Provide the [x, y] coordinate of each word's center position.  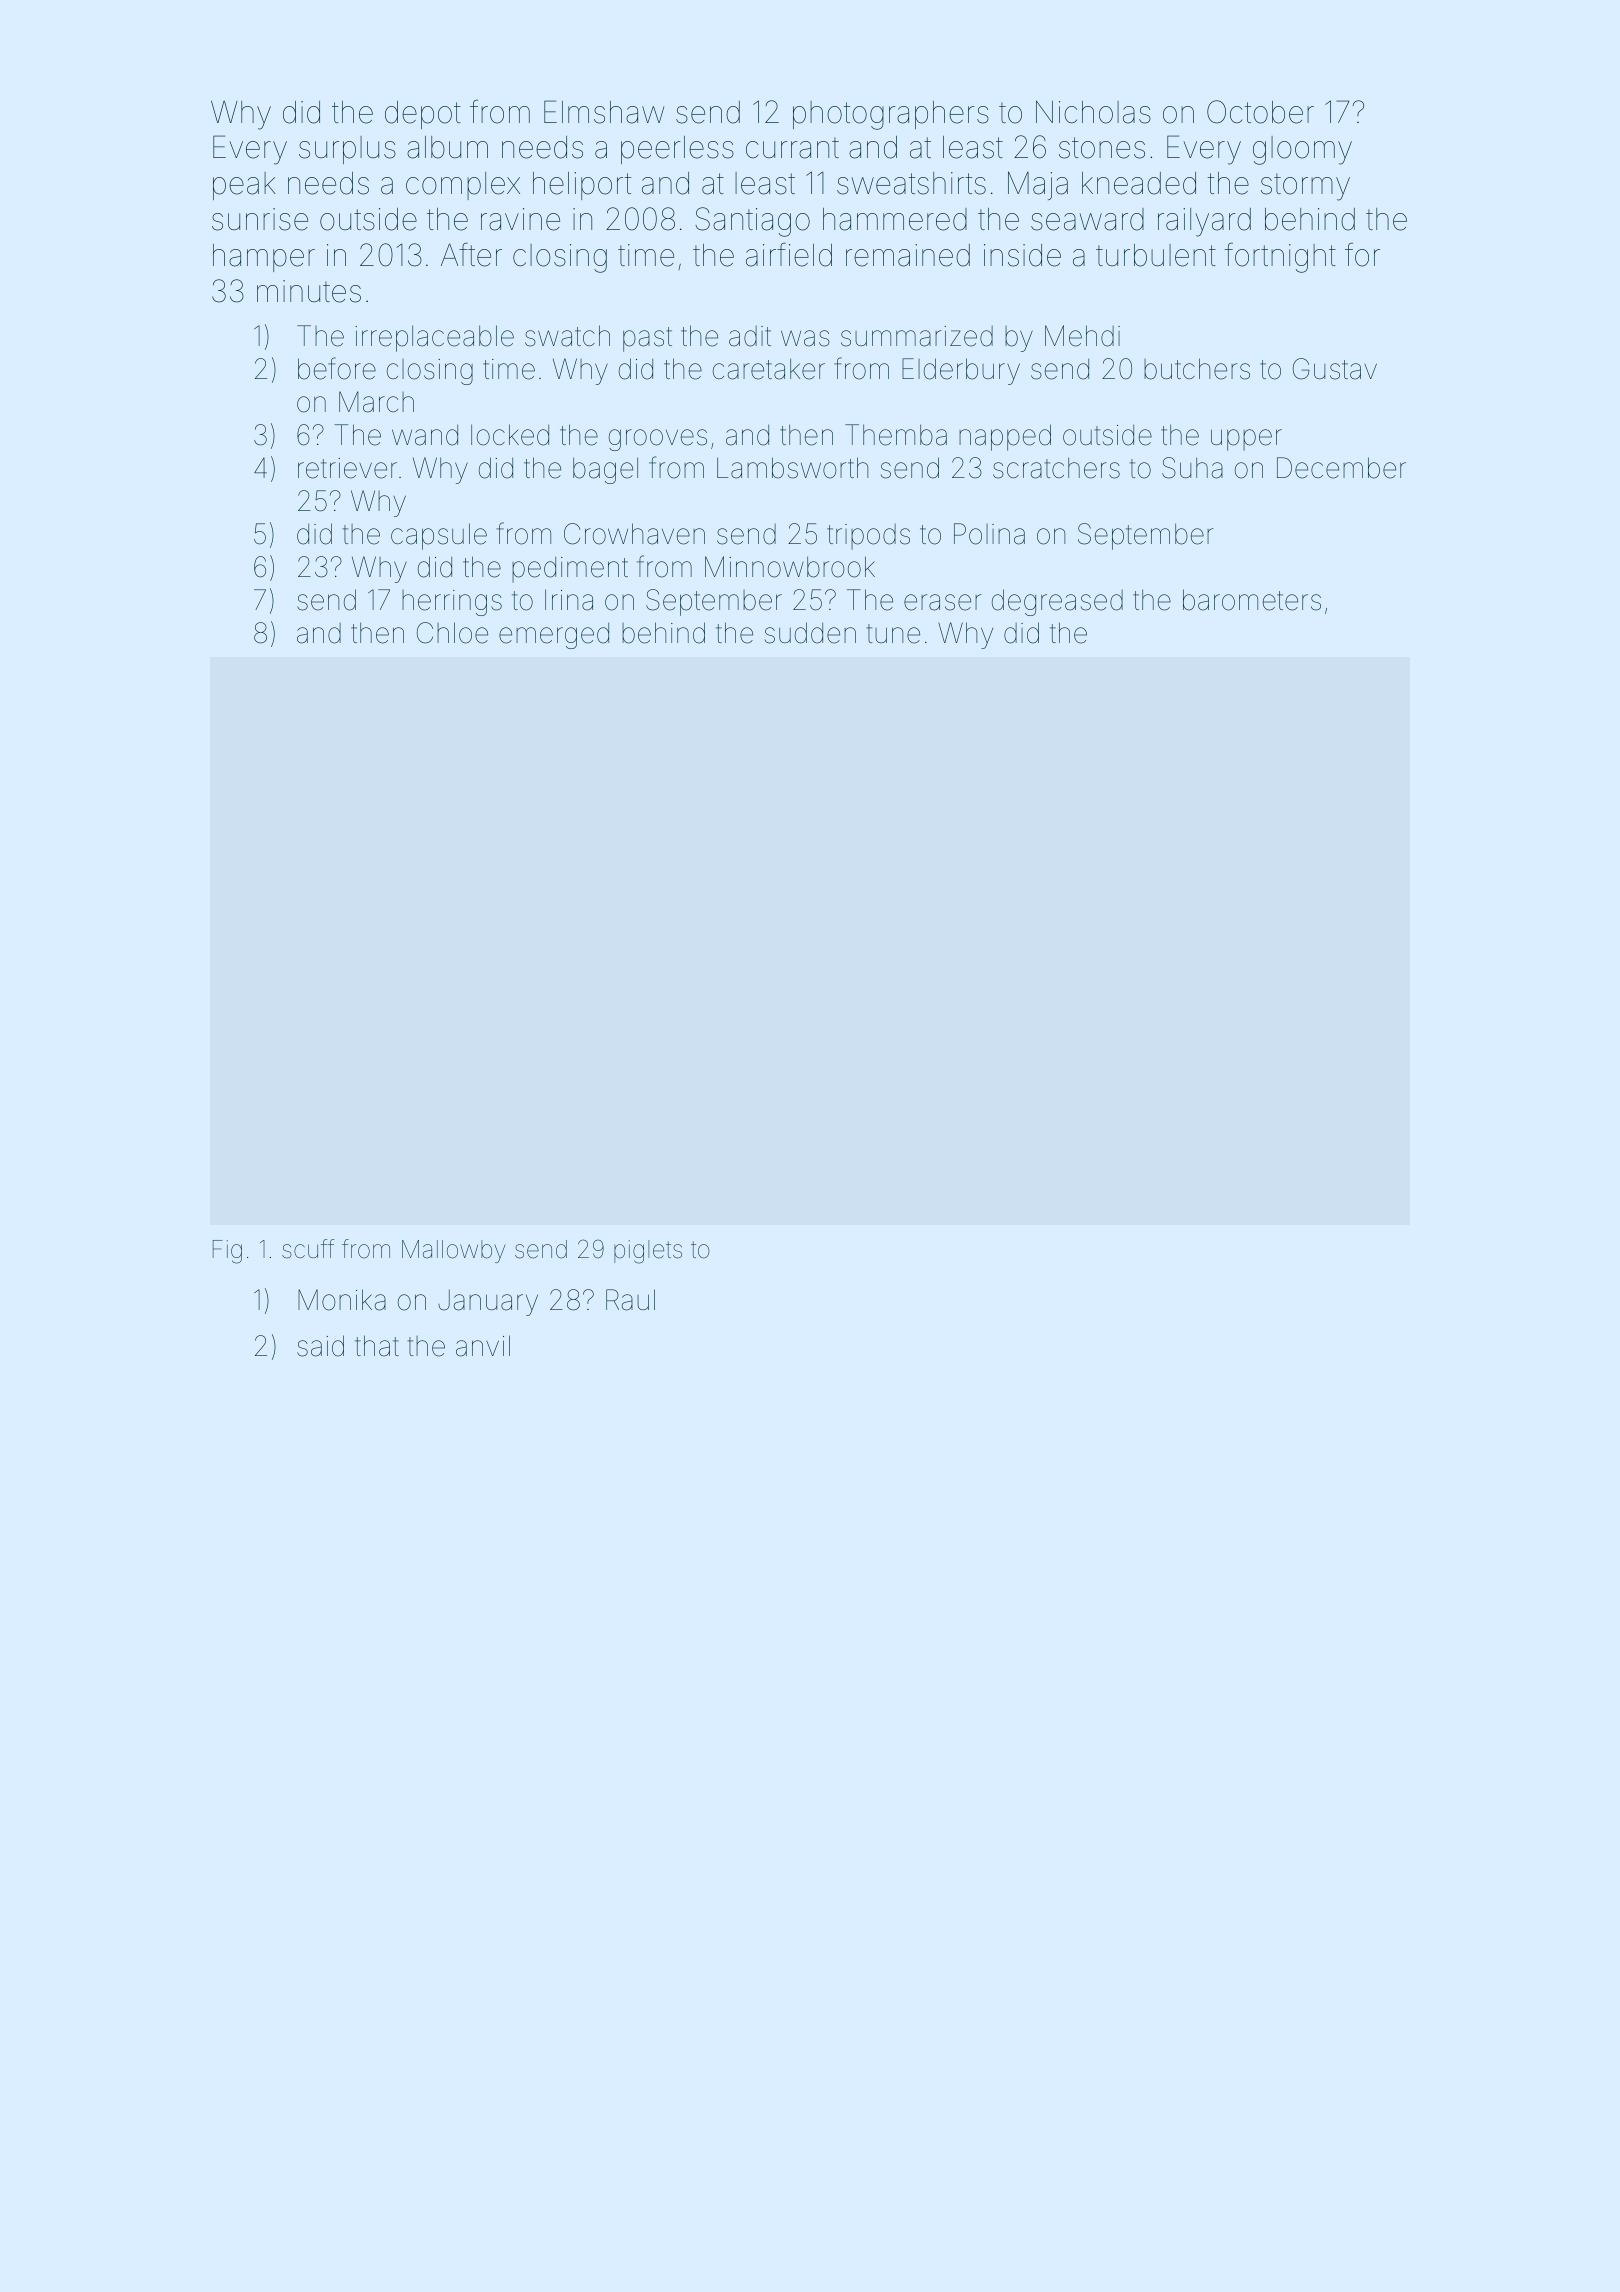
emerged [554, 636]
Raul [630, 1300]
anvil [483, 1346]
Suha [1192, 468]
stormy [1305, 187]
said [320, 1346]
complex [463, 186]
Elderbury [961, 371]
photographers [891, 115]
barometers [1252, 600]
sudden [810, 633]
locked [510, 435]
